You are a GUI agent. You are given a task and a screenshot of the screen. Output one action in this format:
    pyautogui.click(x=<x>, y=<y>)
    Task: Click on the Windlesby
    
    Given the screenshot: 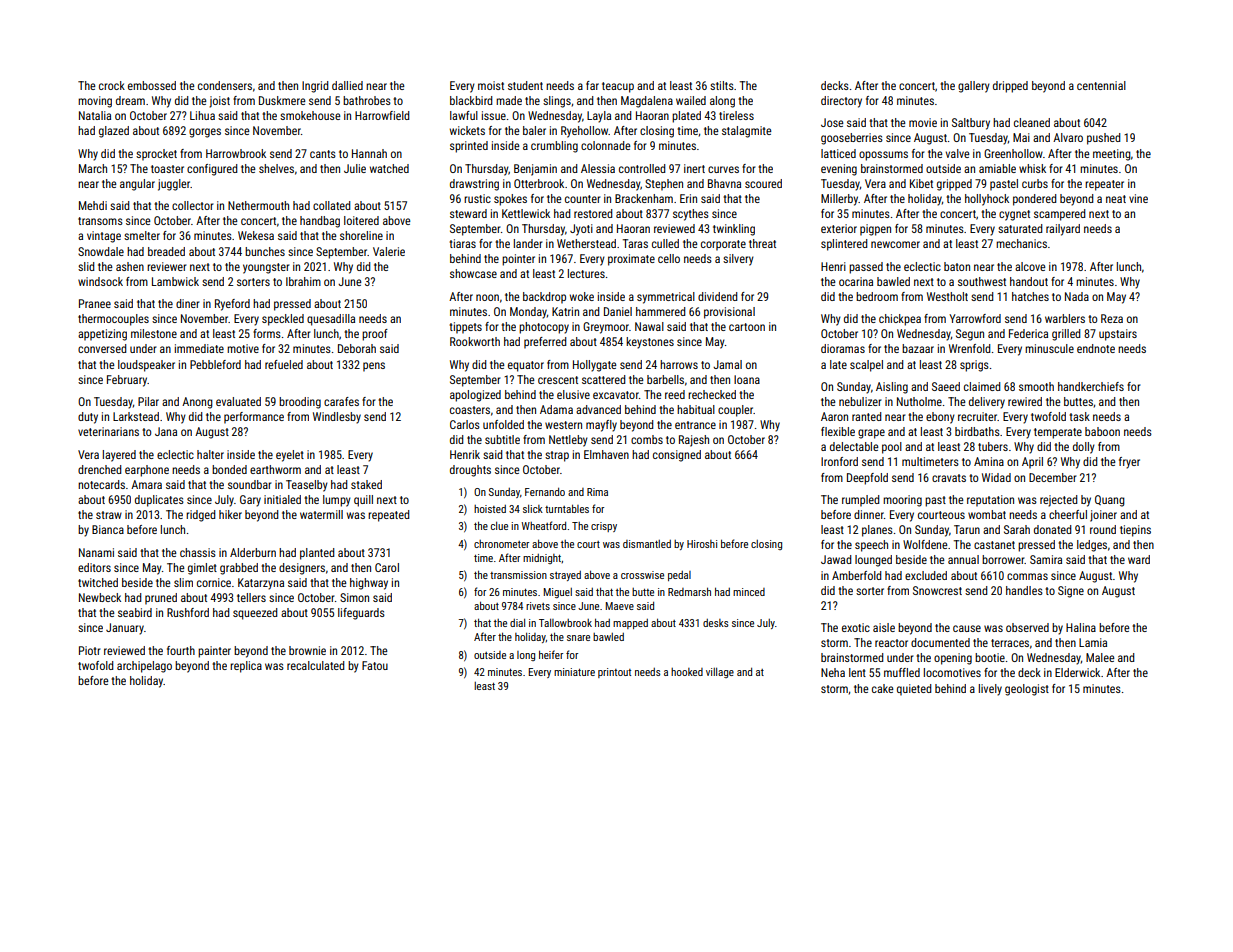 What is the action you would take?
    pyautogui.click(x=337, y=418)
